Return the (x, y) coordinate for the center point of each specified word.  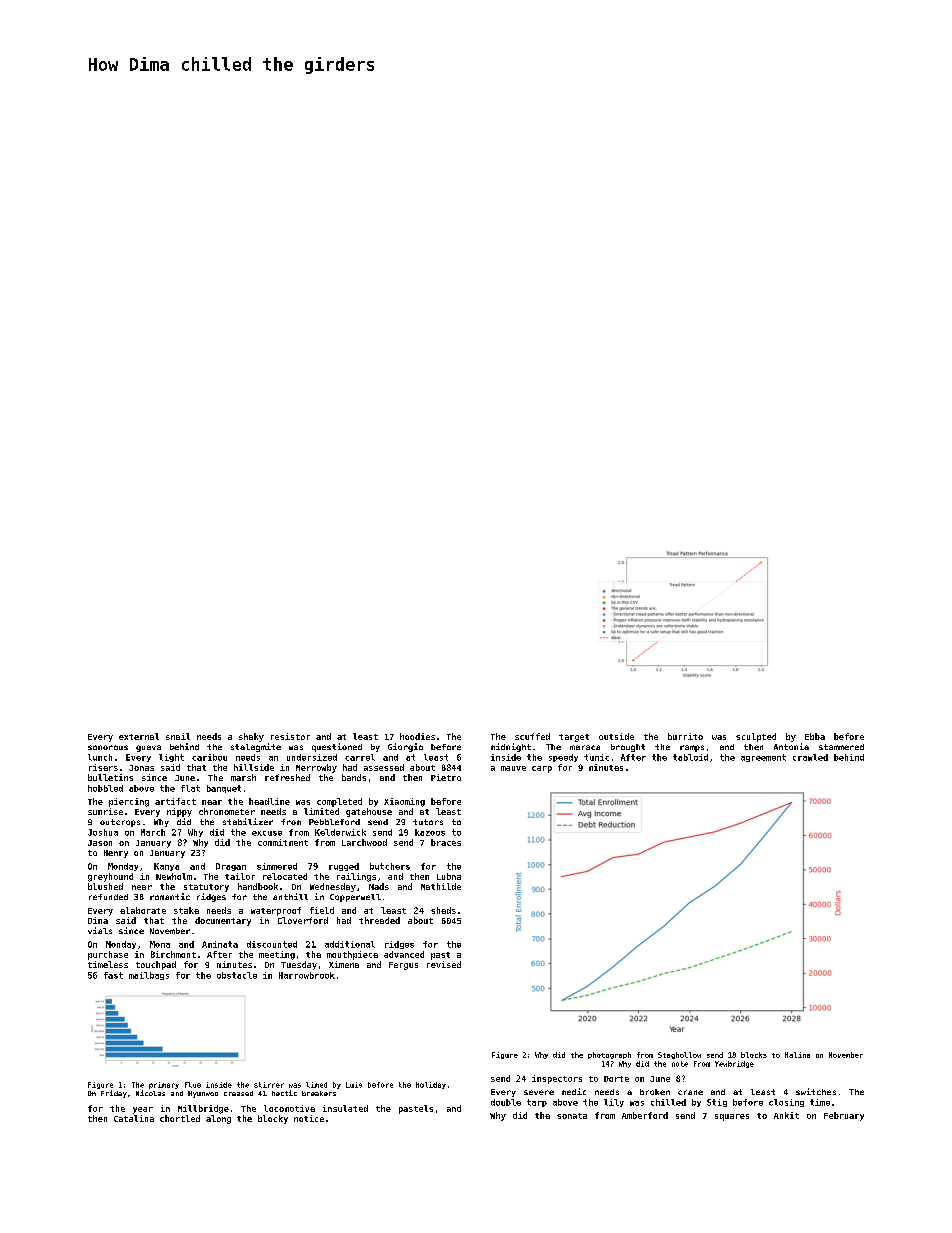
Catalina (134, 1118)
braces (446, 842)
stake (186, 910)
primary (164, 1085)
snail (178, 736)
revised (444, 964)
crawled (810, 757)
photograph (609, 1055)
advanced (404, 954)
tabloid (690, 757)
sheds (443, 910)
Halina (797, 1055)
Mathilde (441, 886)
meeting (277, 955)
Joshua (103, 832)
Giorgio (405, 747)
